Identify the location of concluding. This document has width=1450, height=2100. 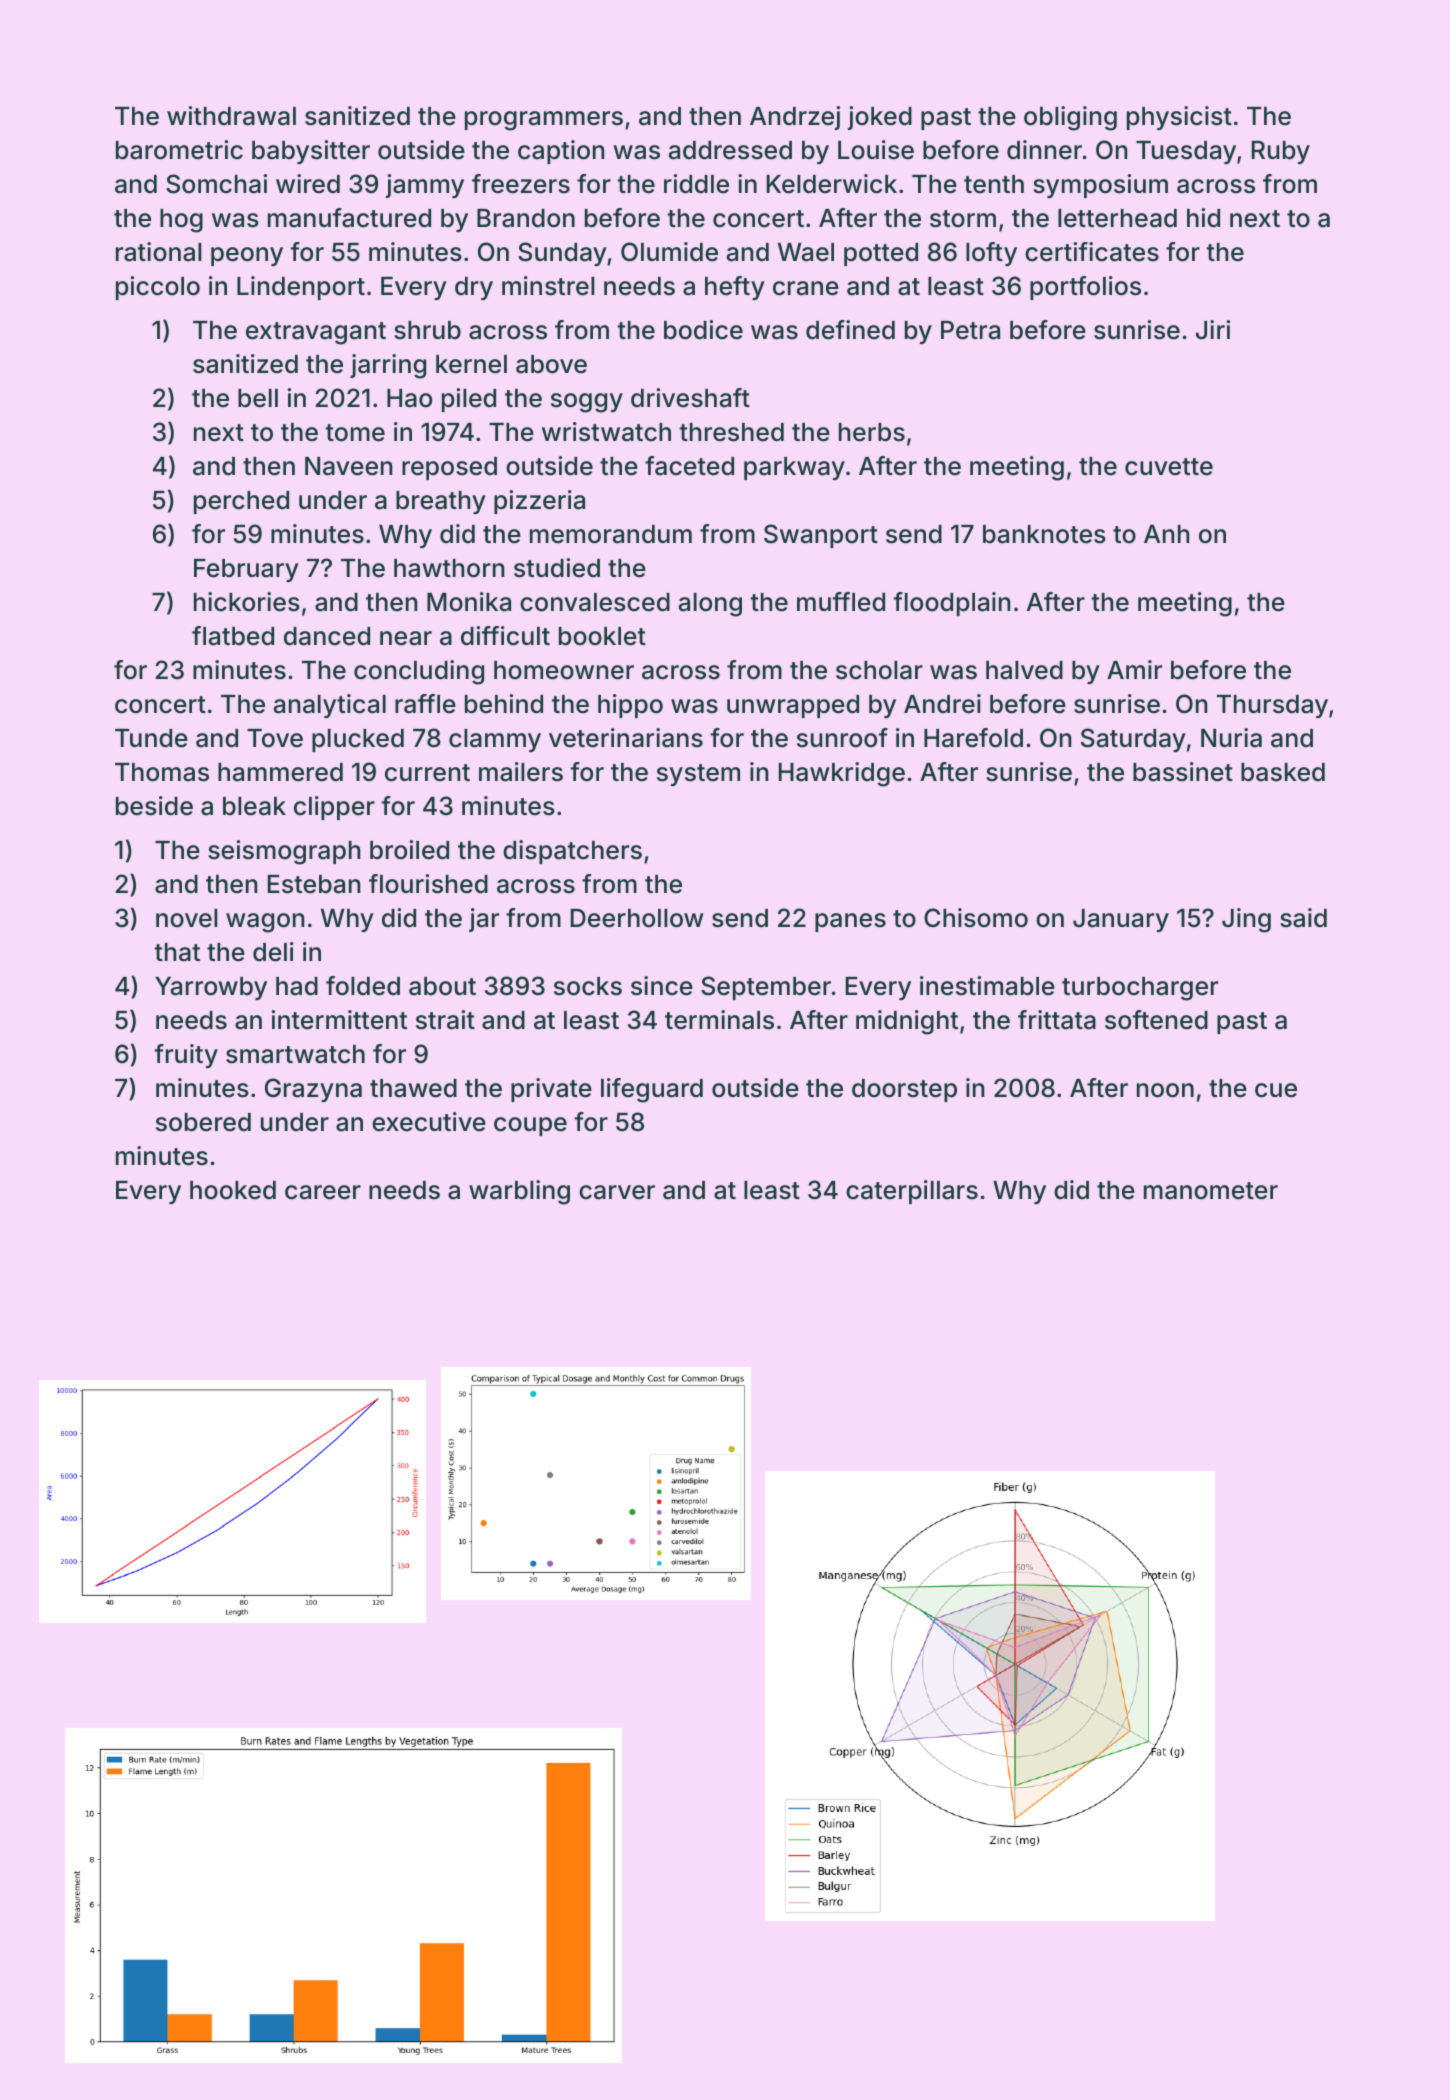
(419, 672).
